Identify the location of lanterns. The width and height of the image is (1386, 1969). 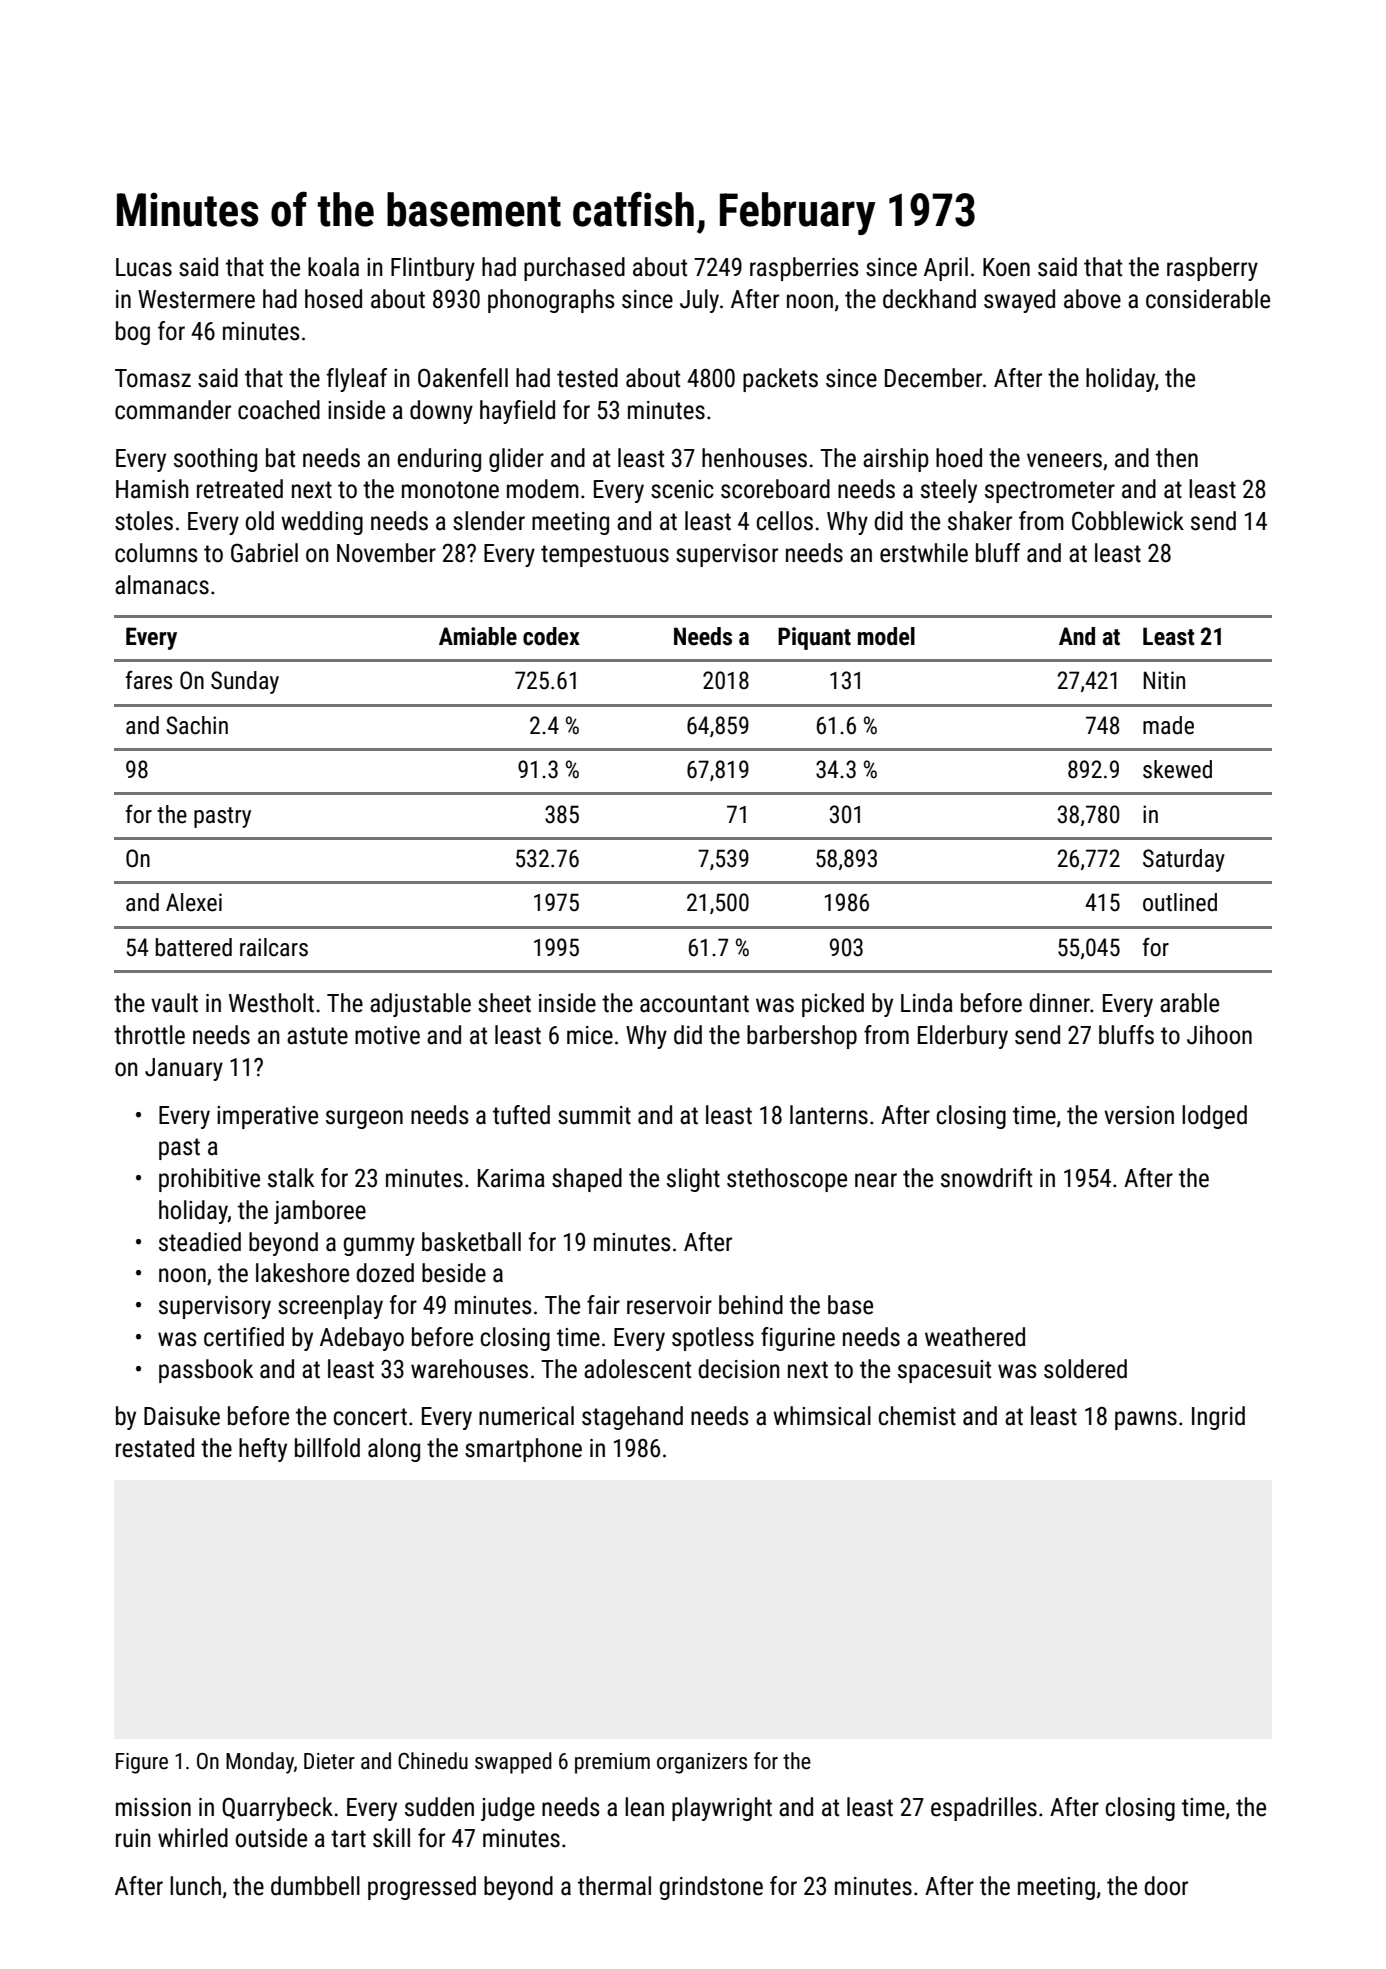
(829, 1115).
